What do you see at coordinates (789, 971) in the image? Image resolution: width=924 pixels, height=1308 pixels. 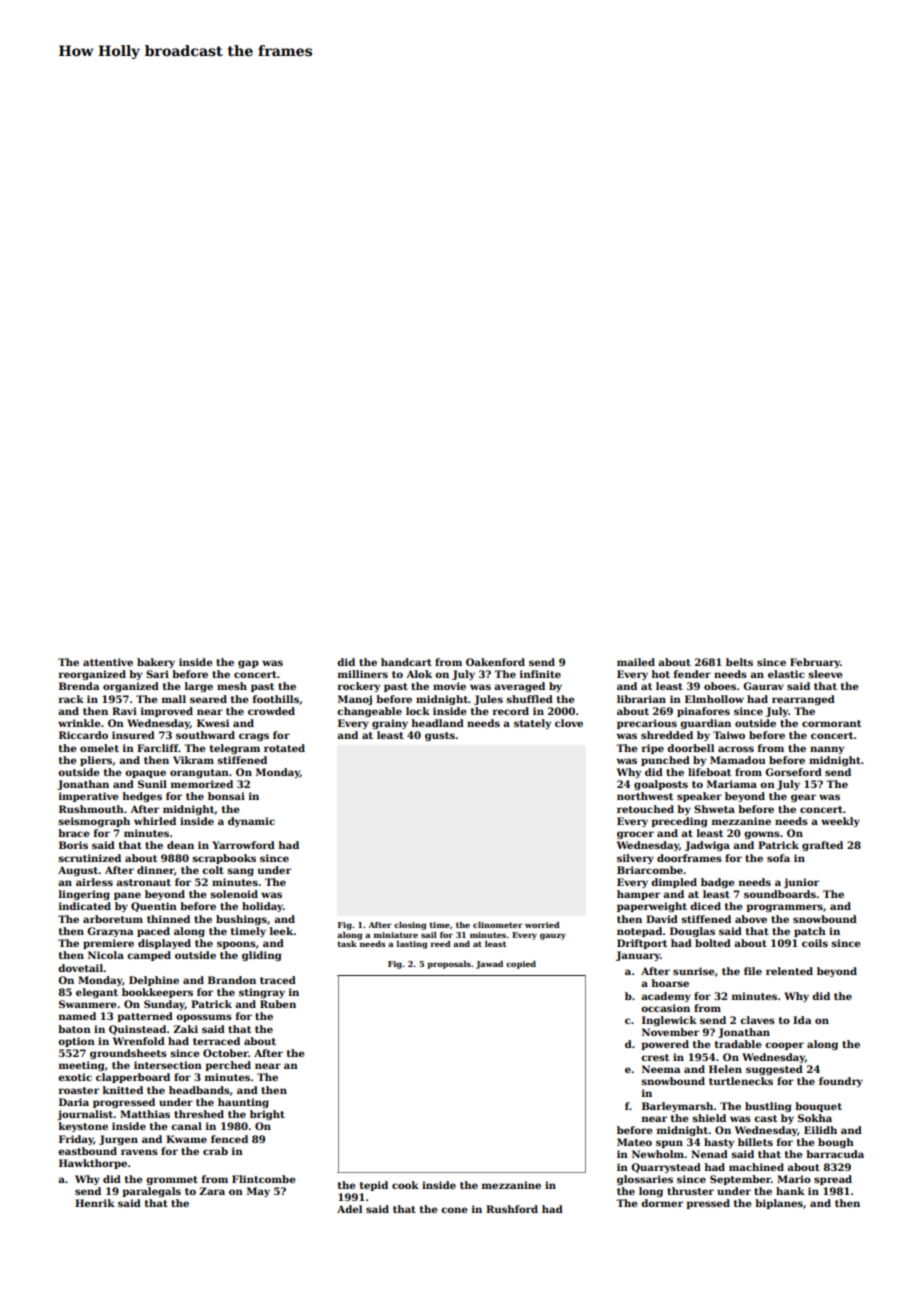 I see `relented` at bounding box center [789, 971].
